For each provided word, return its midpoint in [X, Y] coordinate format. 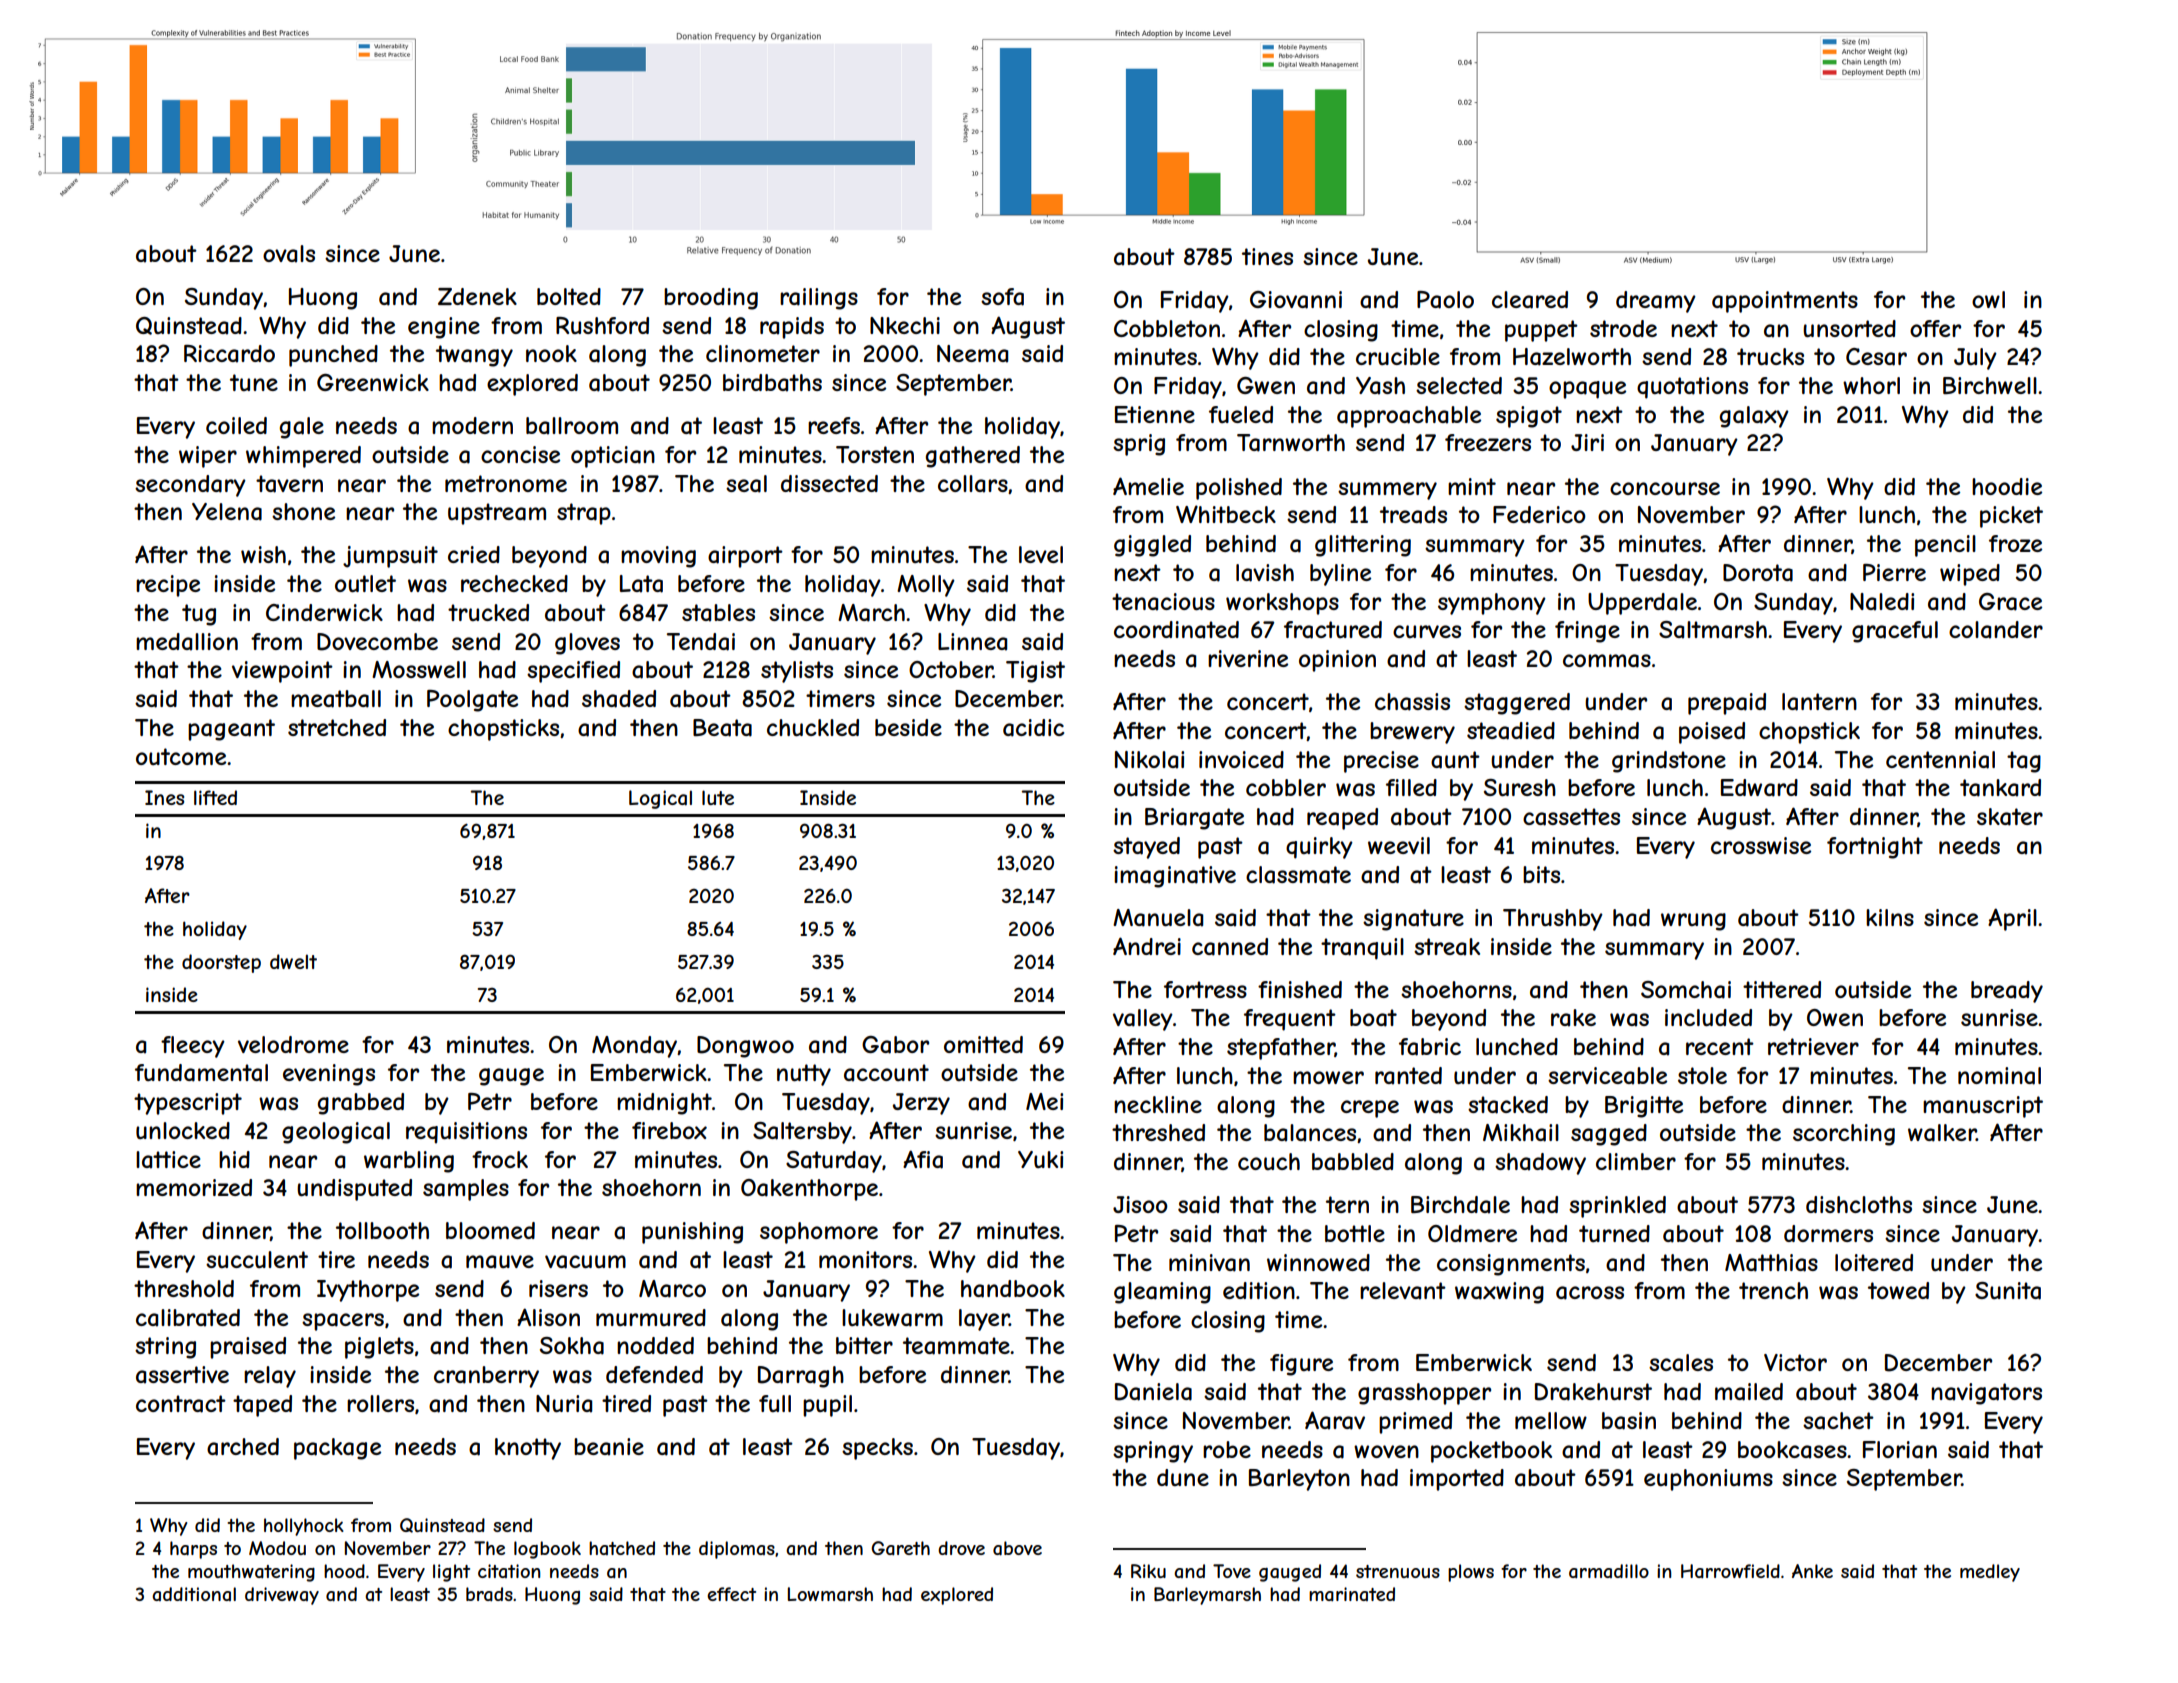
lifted [215, 797]
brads [489, 1594]
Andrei [1147, 946]
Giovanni [1296, 300]
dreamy [1656, 302]
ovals [289, 254]
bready [2007, 992]
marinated [1352, 1594]
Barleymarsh [1207, 1596]
